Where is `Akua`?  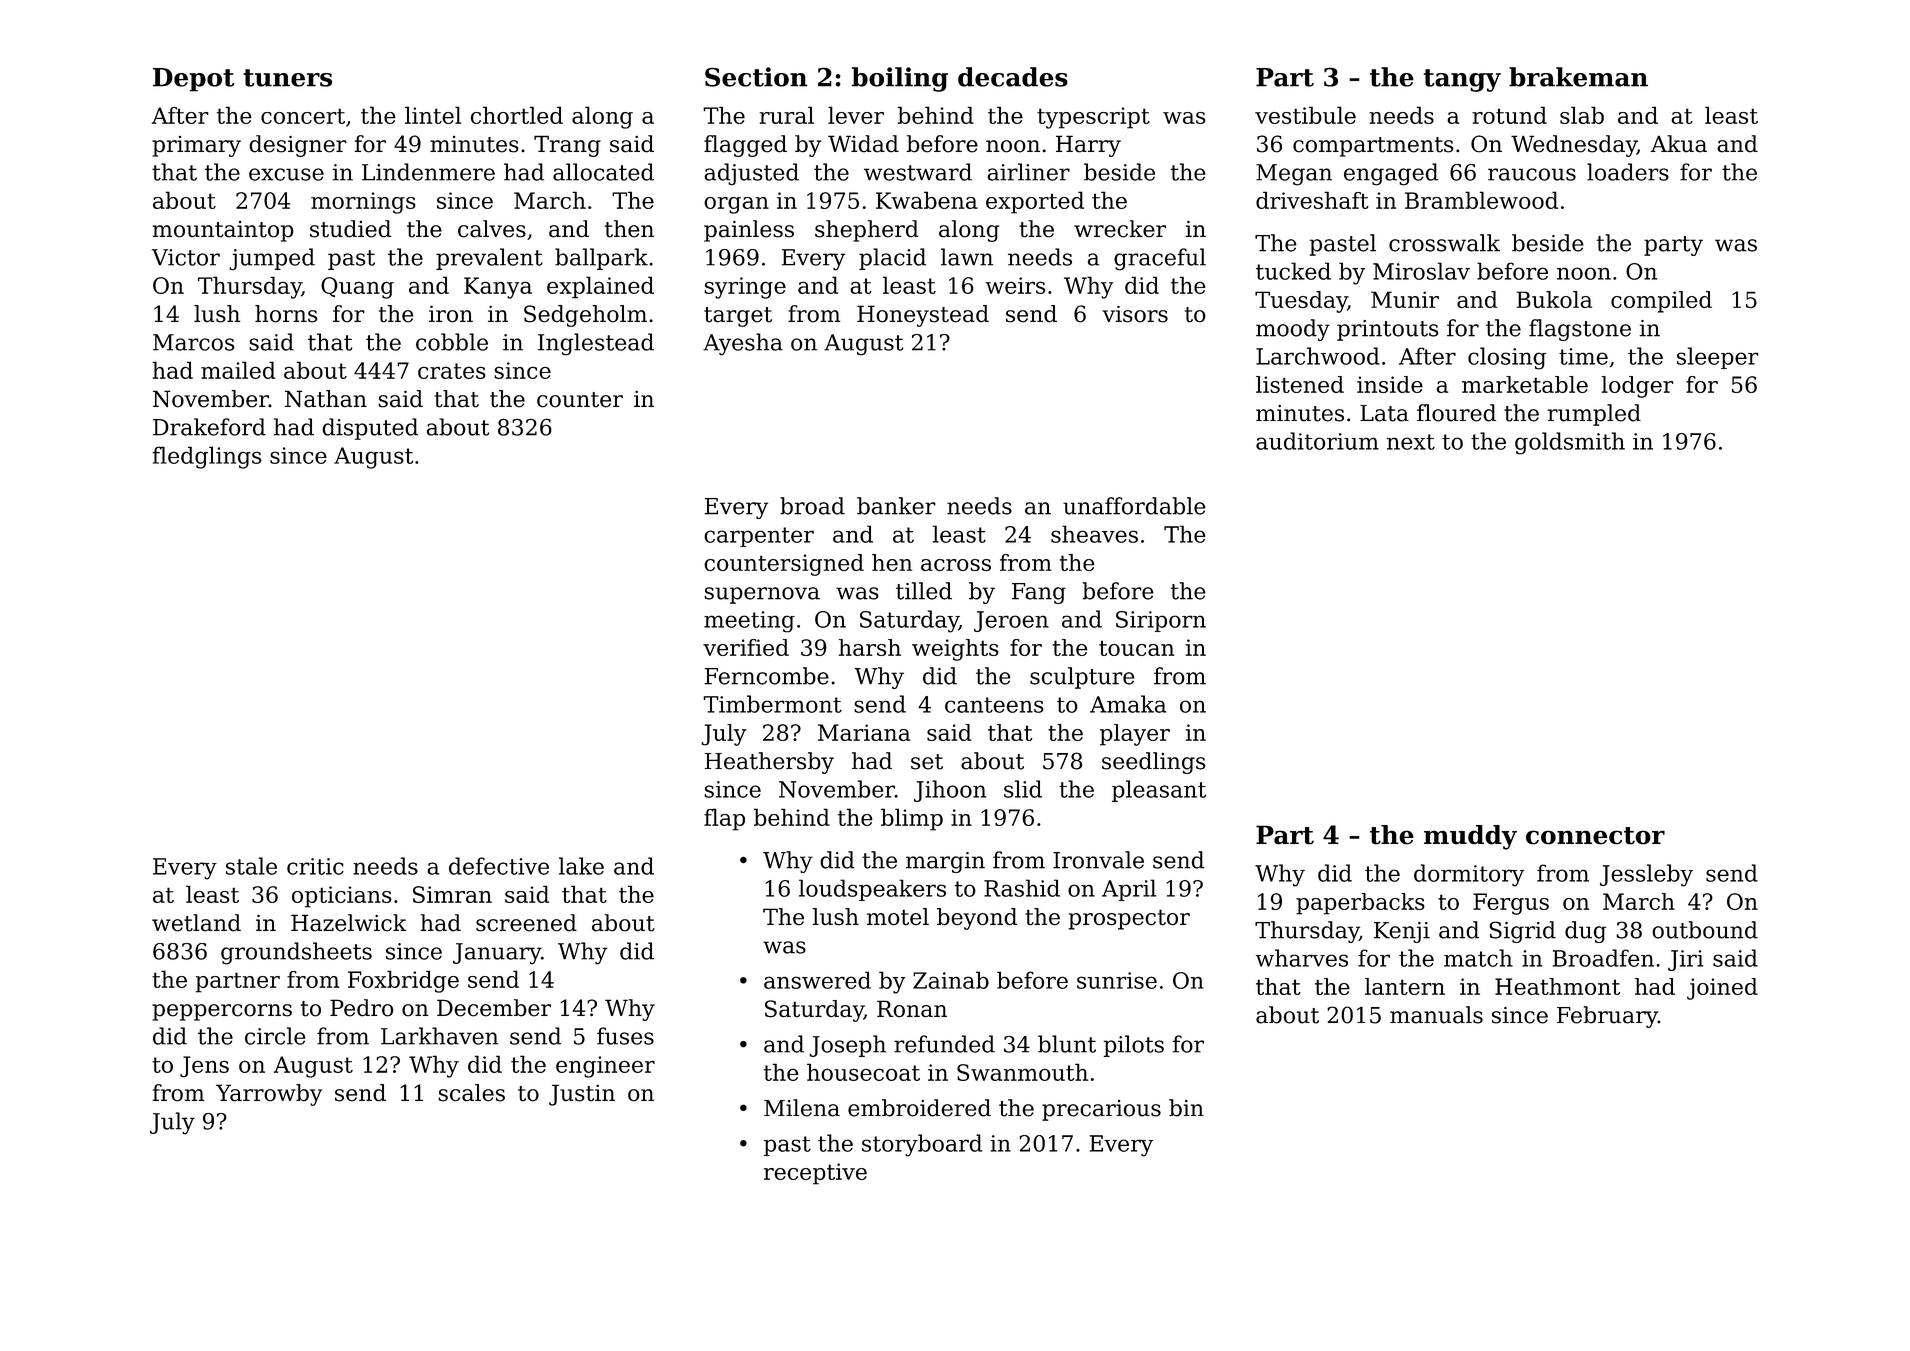 Akua is located at coordinates (1679, 144).
